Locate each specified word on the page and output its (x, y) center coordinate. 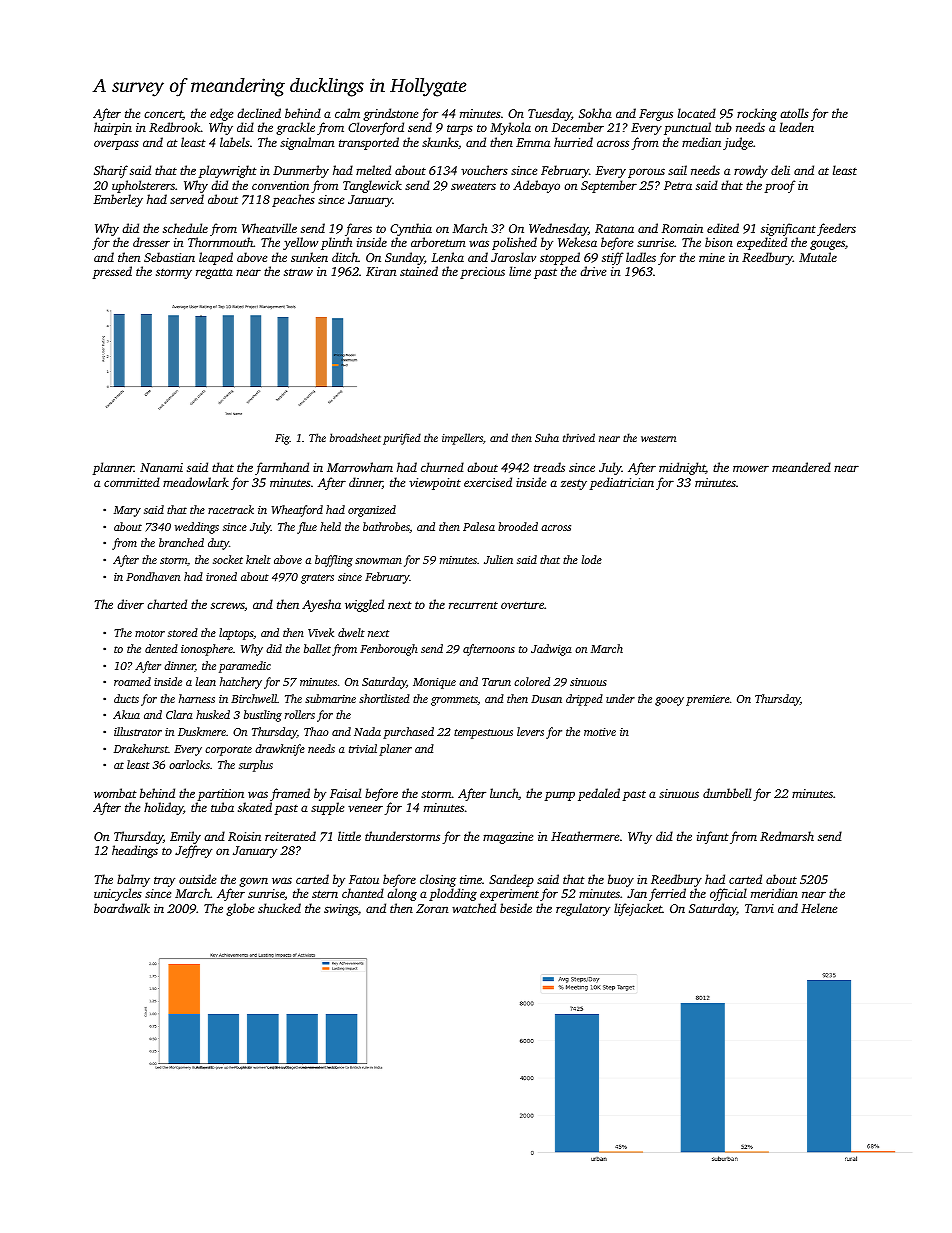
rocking (757, 114)
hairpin (113, 128)
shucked (279, 908)
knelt (258, 559)
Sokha (595, 113)
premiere (708, 700)
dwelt (351, 632)
